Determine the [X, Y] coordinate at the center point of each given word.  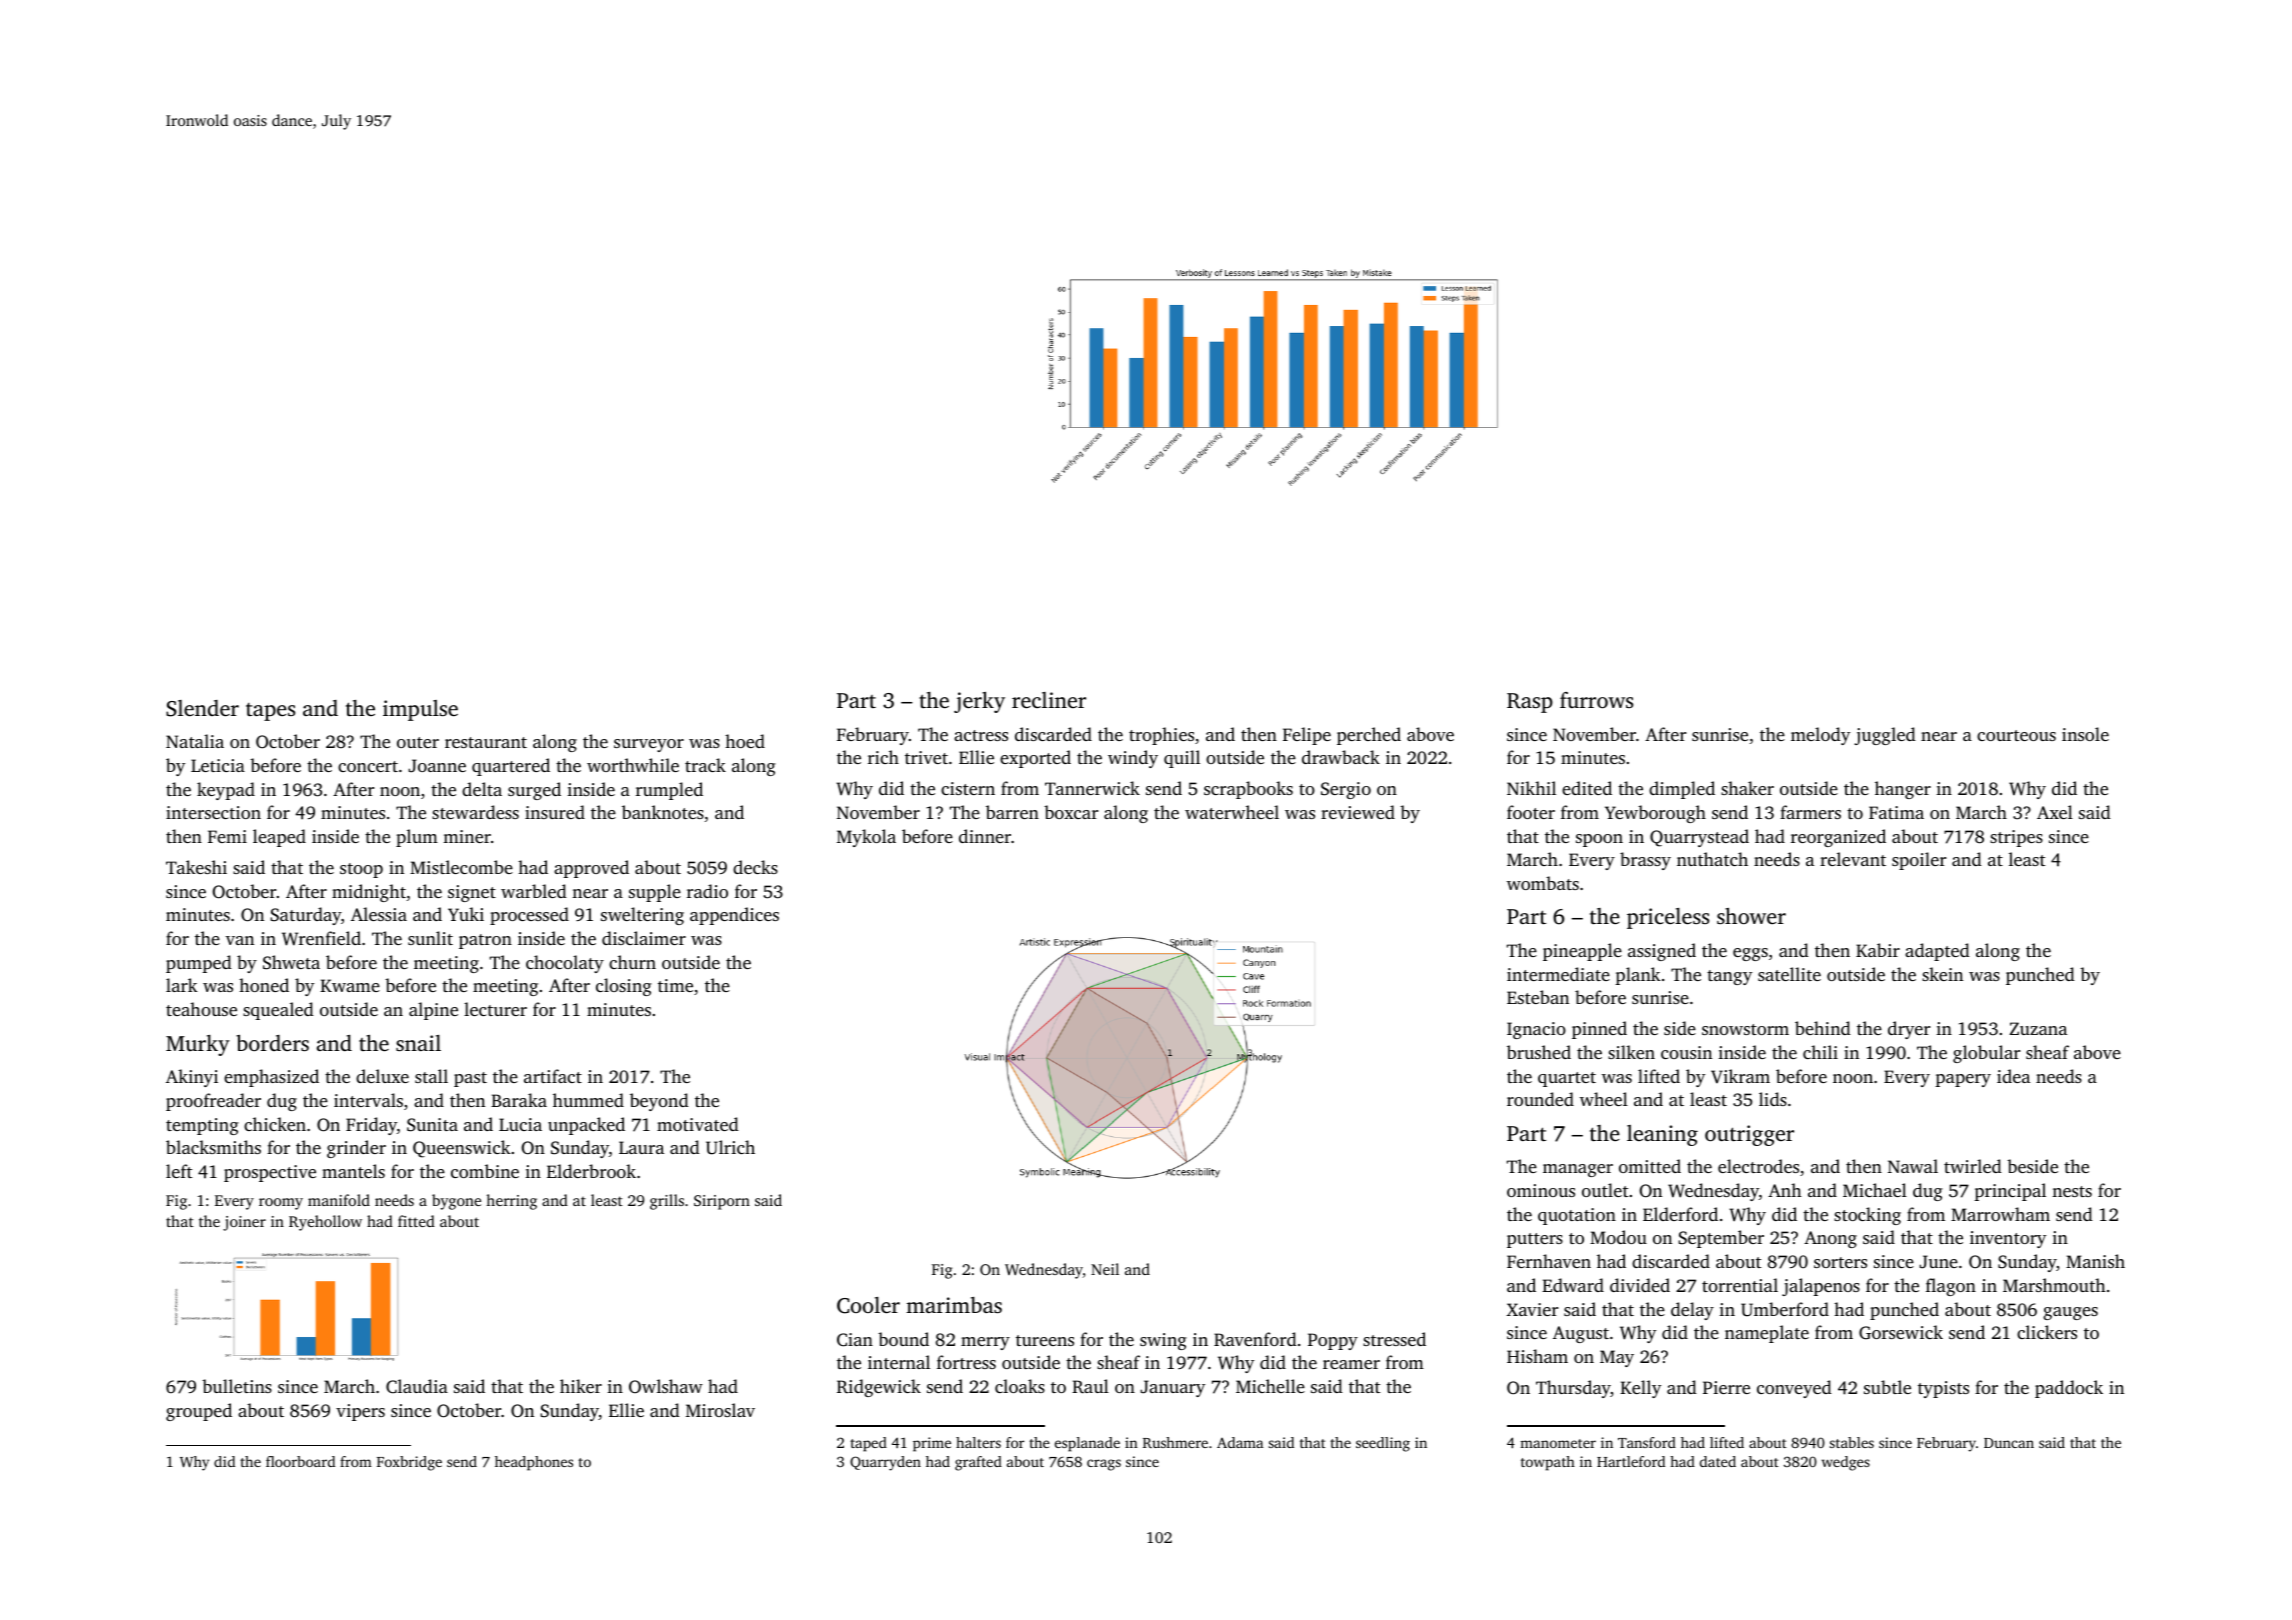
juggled [1885, 736]
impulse [420, 710]
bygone [456, 1202]
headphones [534, 1463]
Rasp [1530, 703]
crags [1104, 1465]
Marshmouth [2054, 1285]
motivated [698, 1124]
